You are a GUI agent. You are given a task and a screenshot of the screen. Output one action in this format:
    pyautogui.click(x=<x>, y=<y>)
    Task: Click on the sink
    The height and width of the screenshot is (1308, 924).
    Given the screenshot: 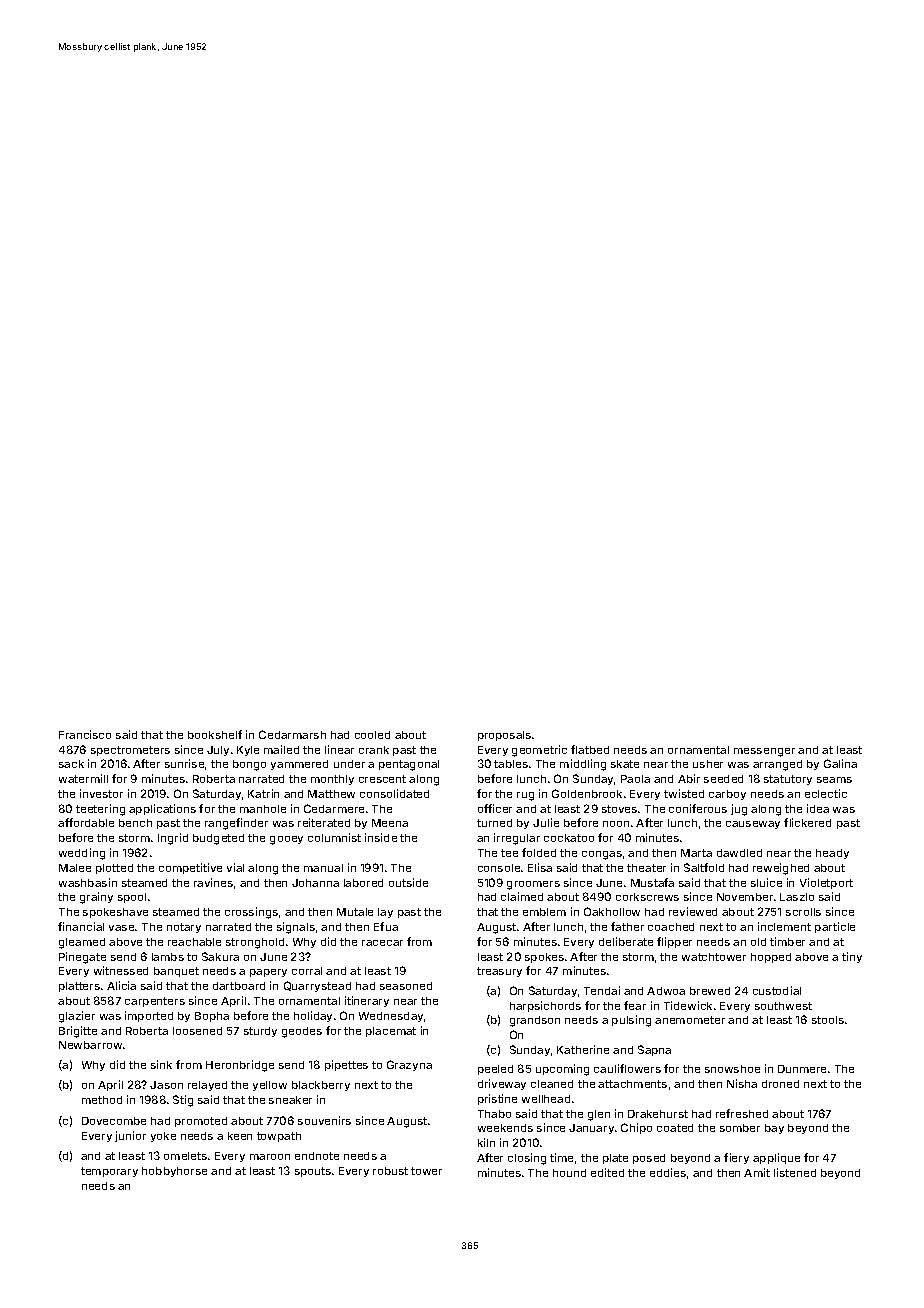 What is the action you would take?
    pyautogui.click(x=161, y=1064)
